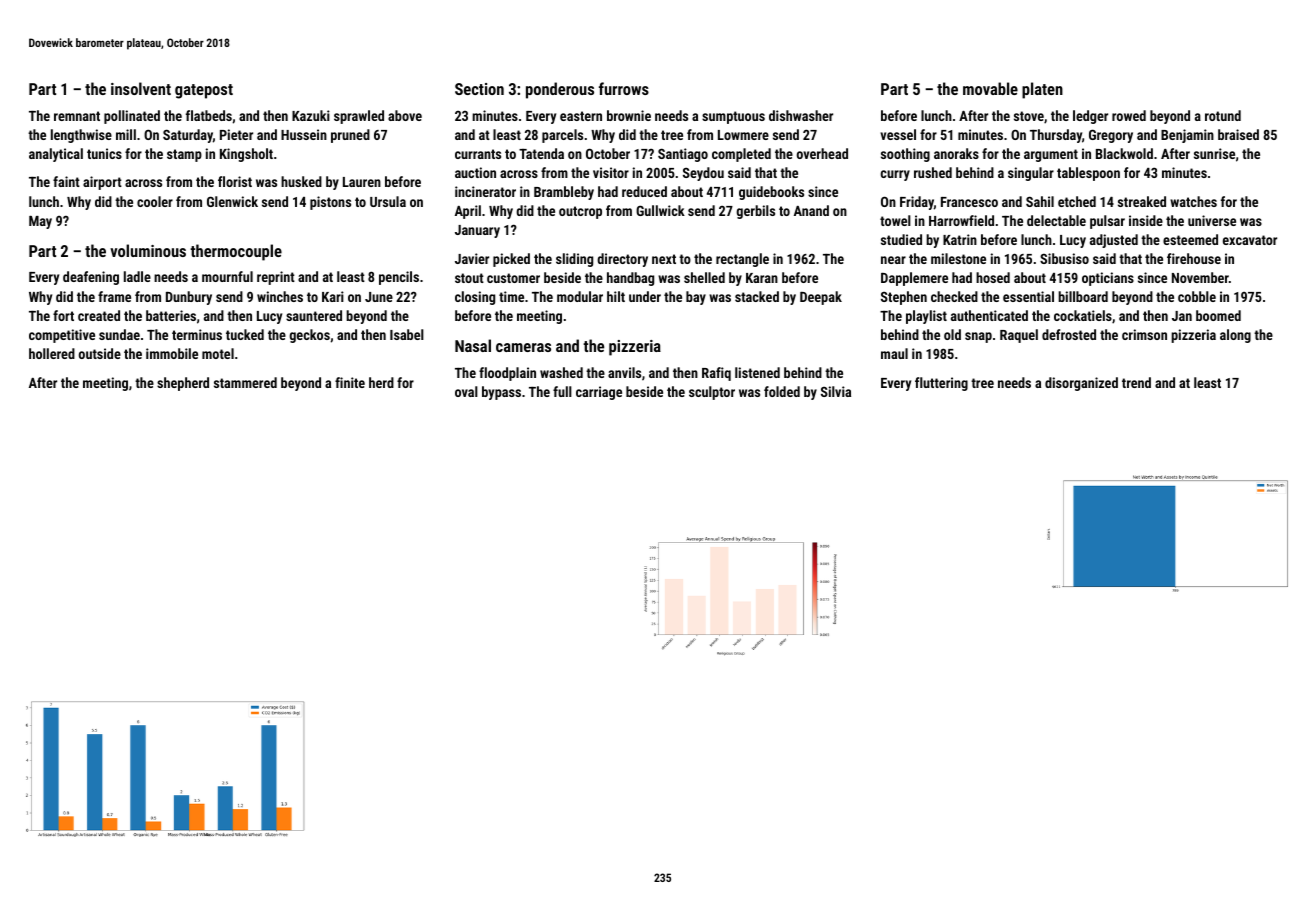  Describe the element at coordinates (330, 203) in the document. I see `pistons` at that location.
